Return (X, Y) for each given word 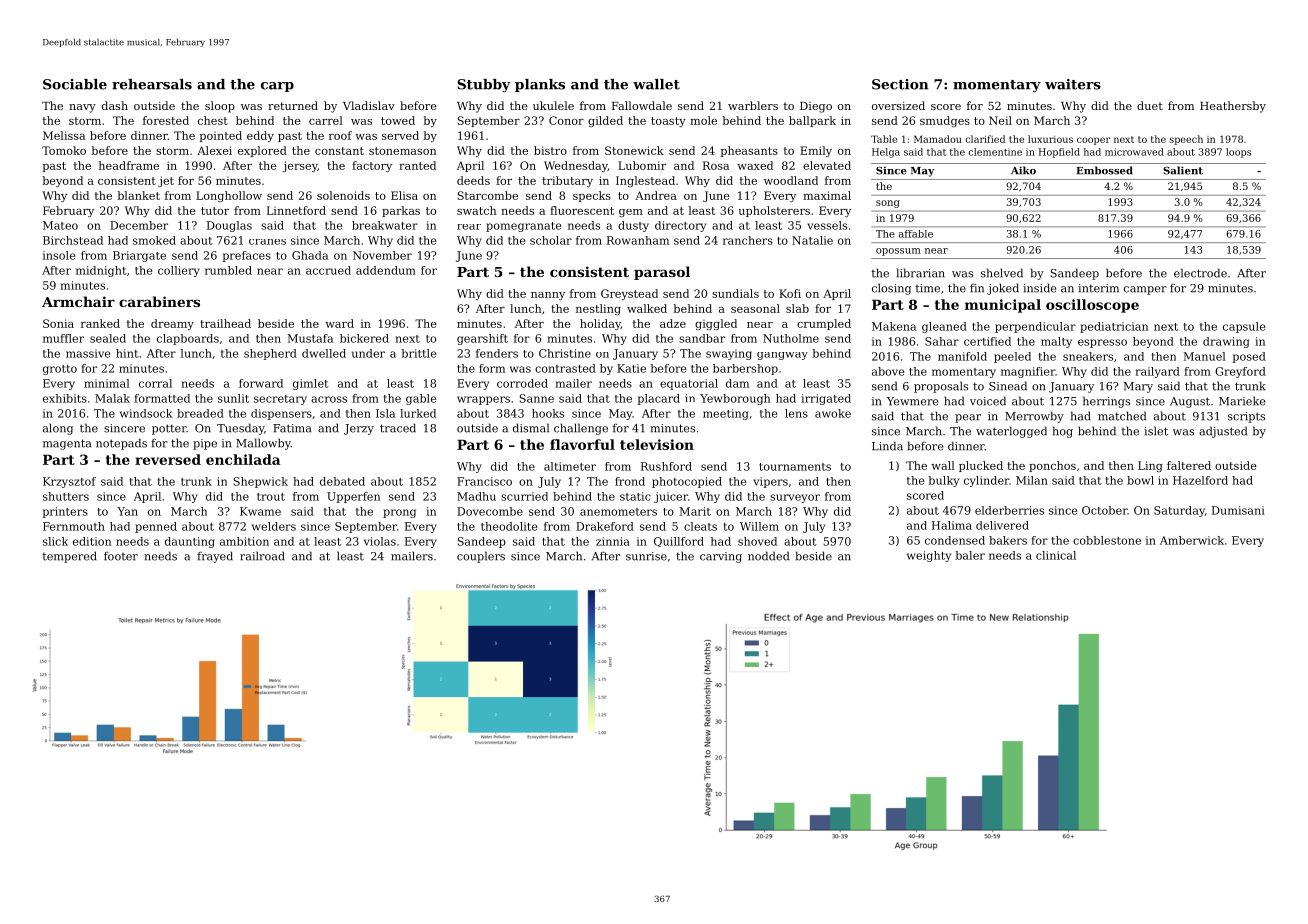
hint (127, 353)
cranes (267, 242)
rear (469, 227)
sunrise (646, 556)
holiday (600, 324)
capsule (1244, 327)
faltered (1189, 465)
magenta (67, 444)
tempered (69, 557)
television (657, 444)
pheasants (749, 151)
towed (398, 120)
